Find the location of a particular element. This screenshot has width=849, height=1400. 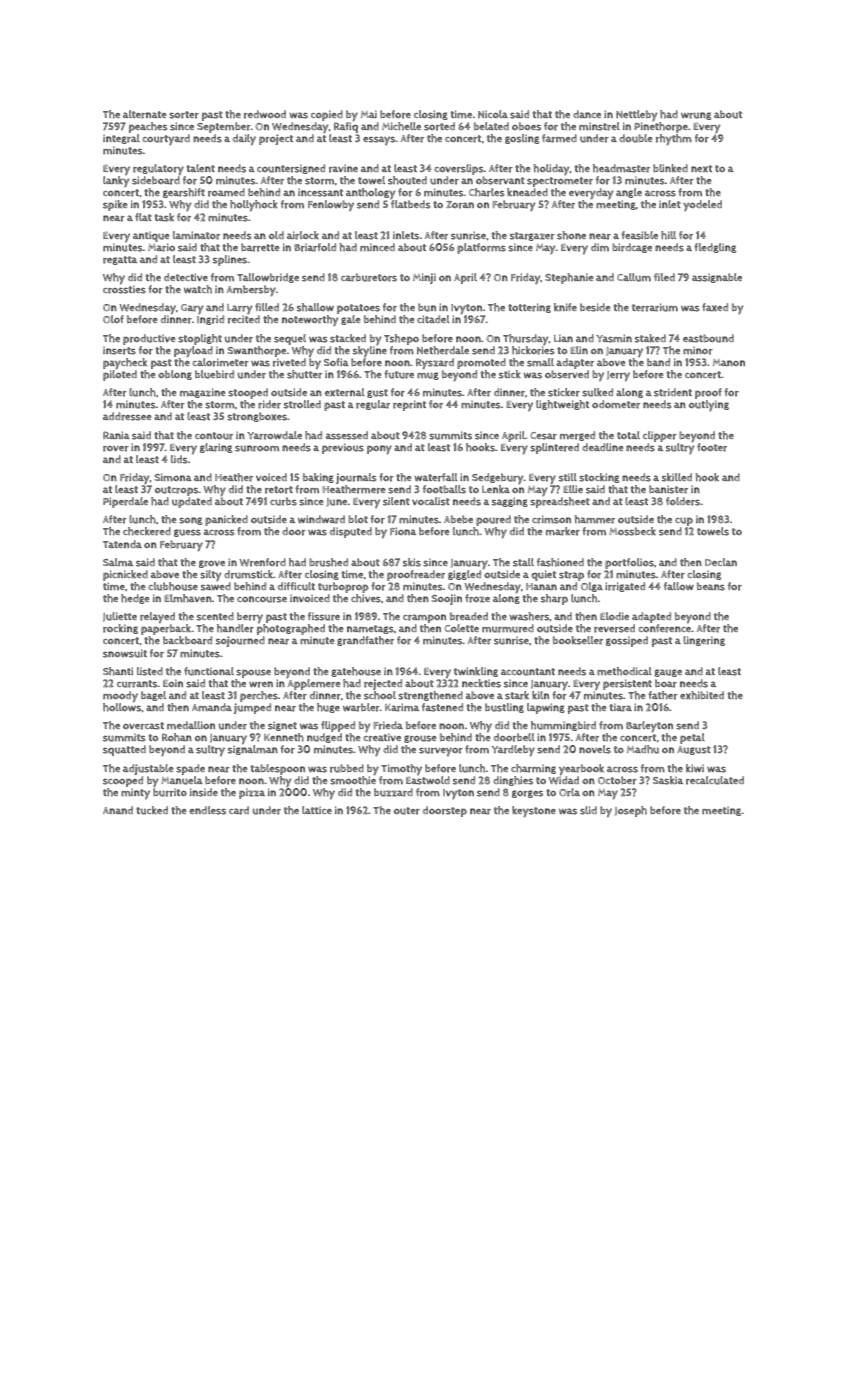

coverslips is located at coordinates (459, 169).
